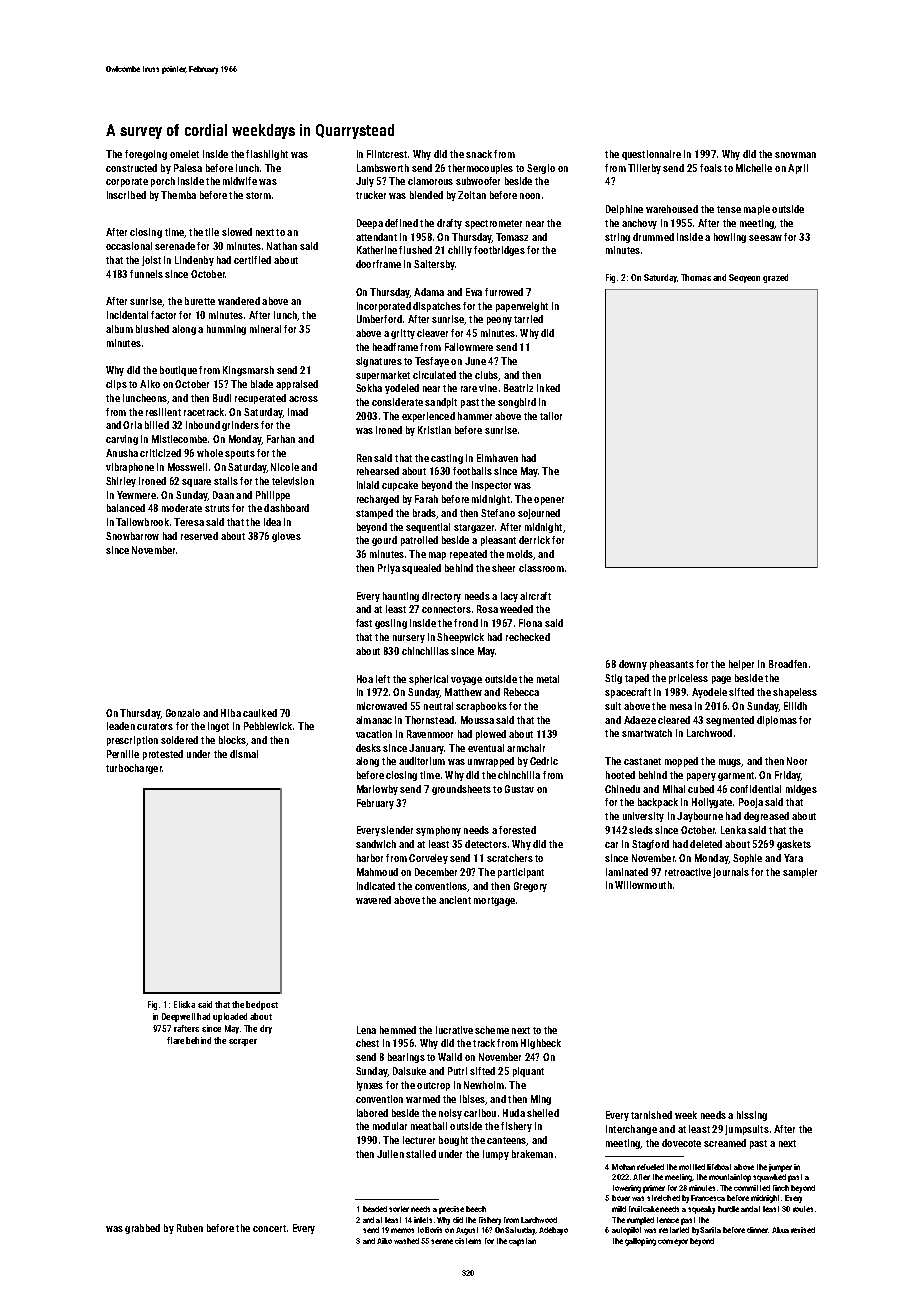 The height and width of the screenshot is (1308, 924). What do you see at coordinates (795, 155) in the screenshot?
I see `snowman` at bounding box center [795, 155].
